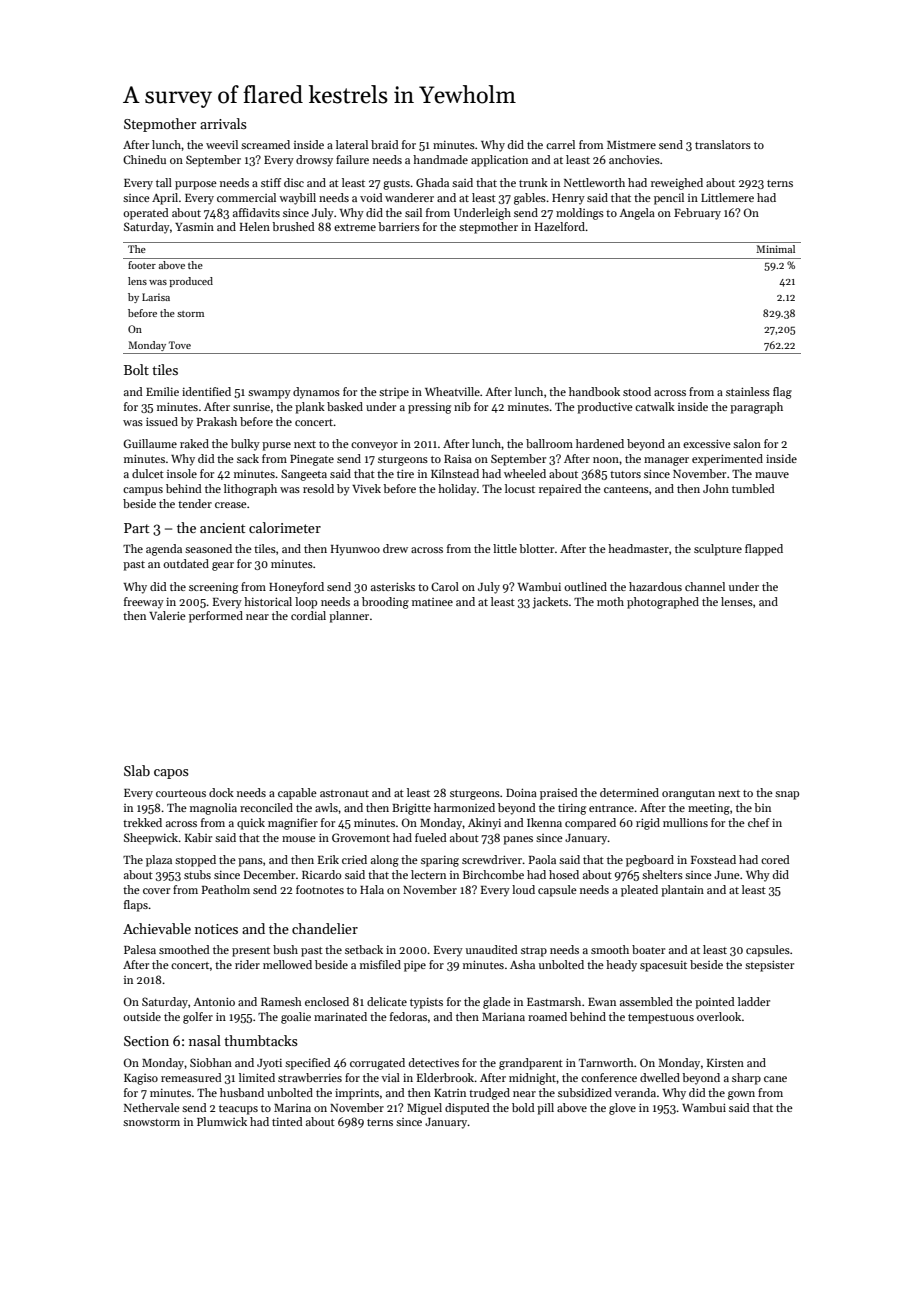 The image size is (924, 1308). What do you see at coordinates (432, 182) in the document?
I see `Ghada` at bounding box center [432, 182].
